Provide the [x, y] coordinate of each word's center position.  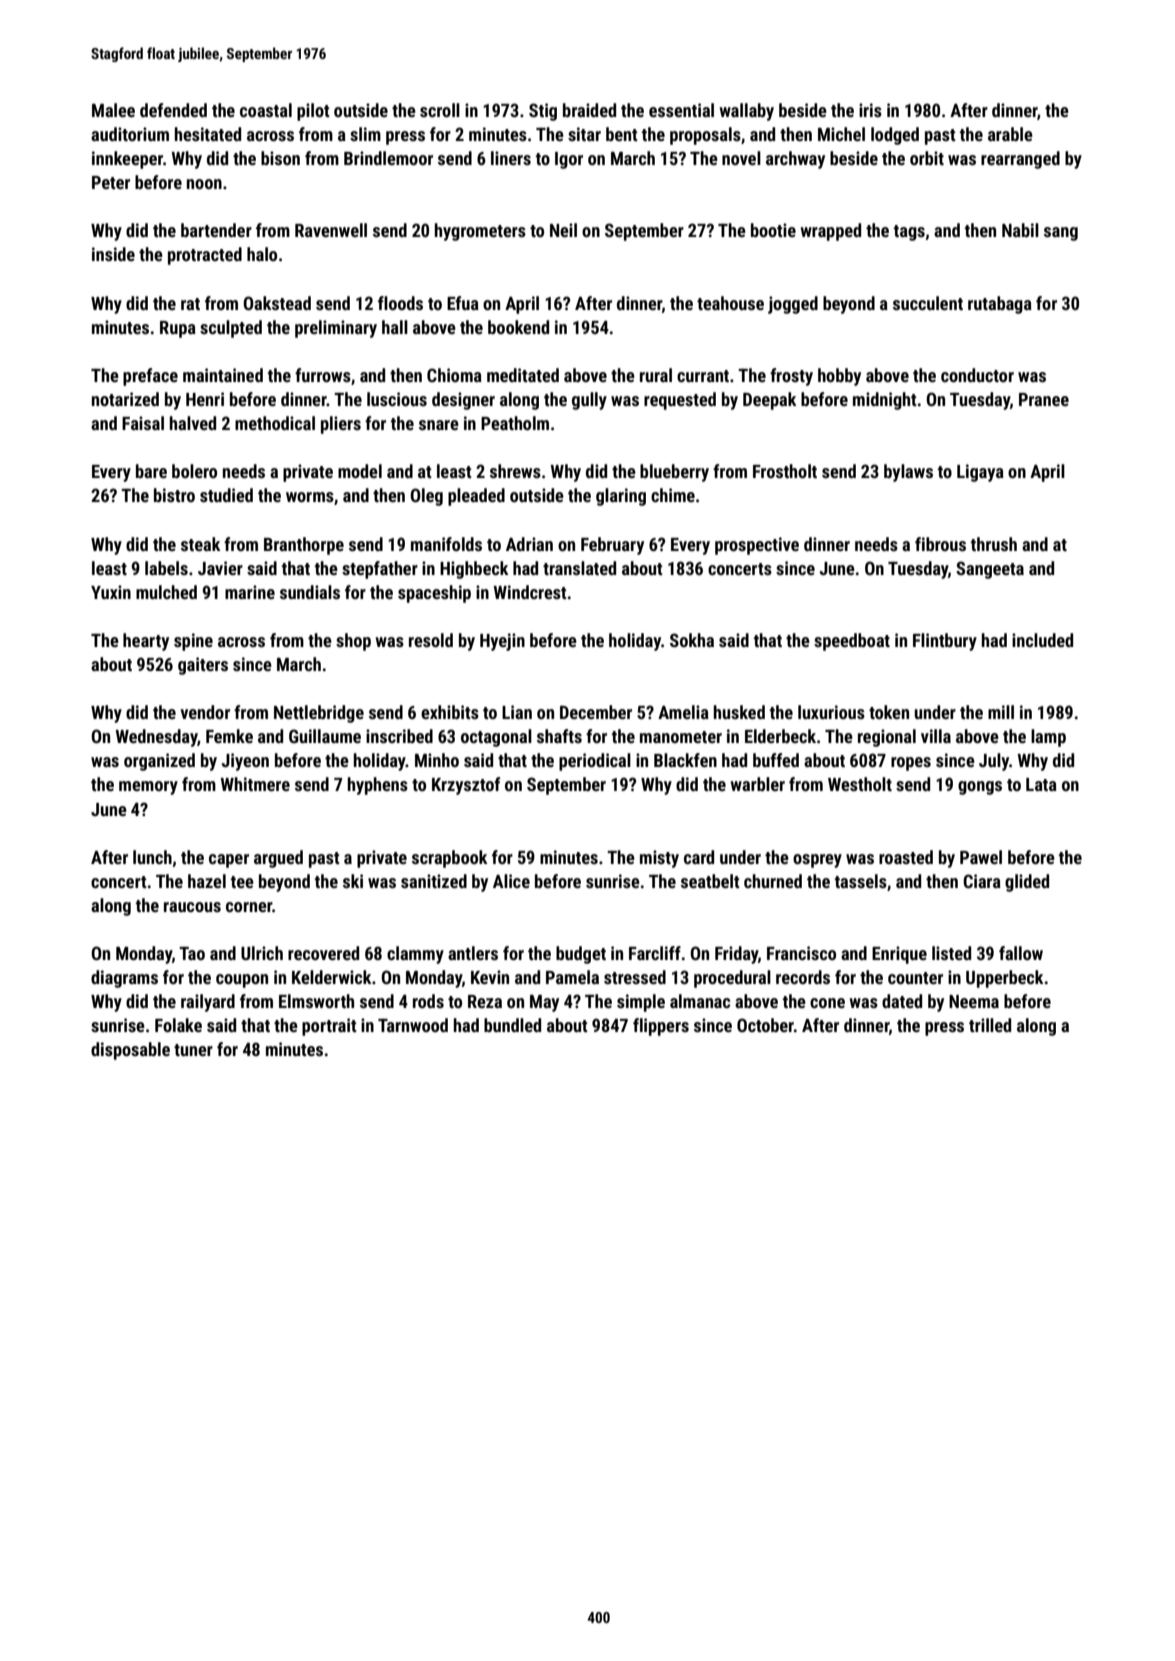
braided [589, 110]
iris [870, 110]
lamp [1048, 738]
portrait [329, 1027]
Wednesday [156, 738]
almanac [700, 1001]
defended [173, 110]
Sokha [692, 640]
